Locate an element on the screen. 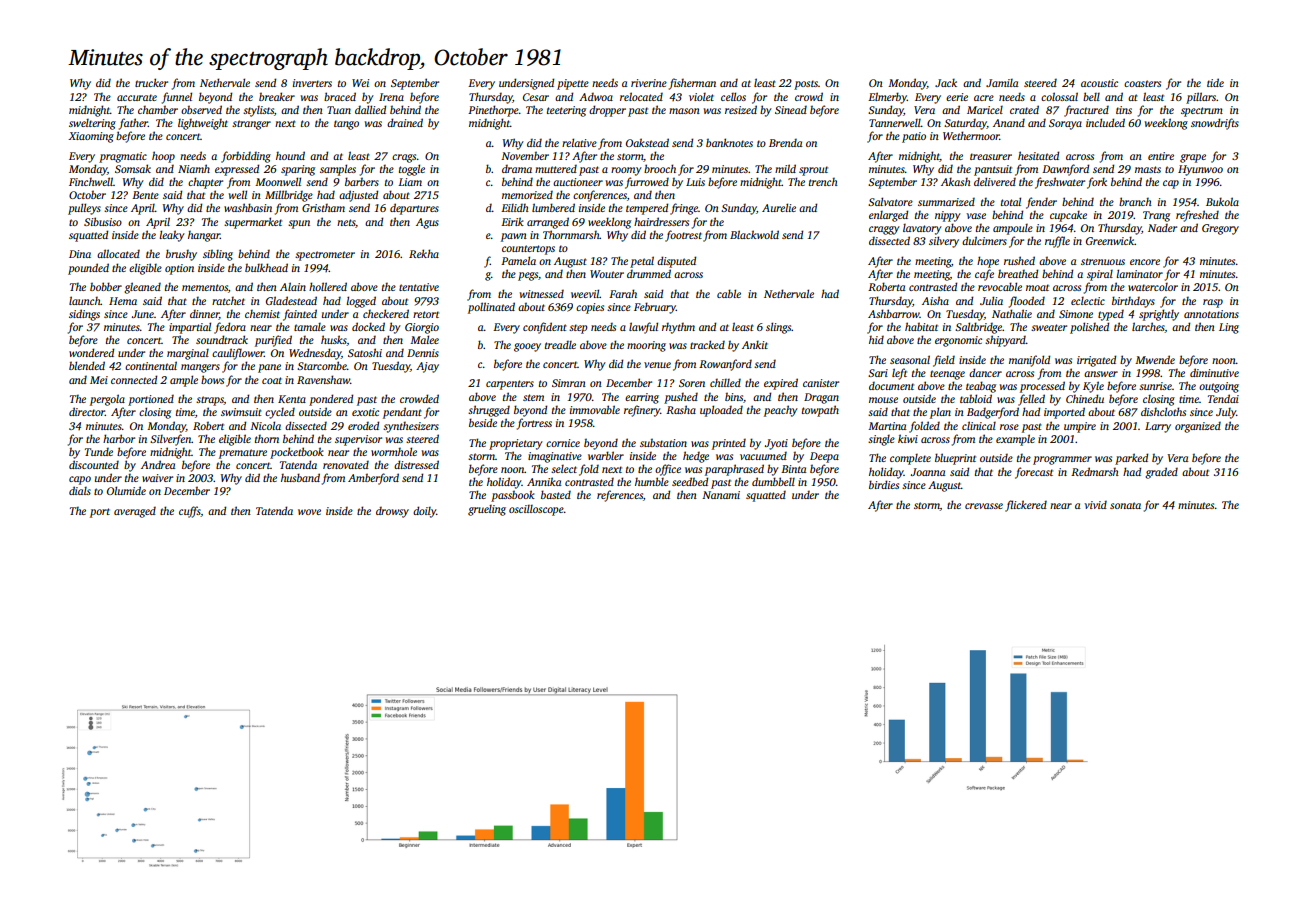 The height and width of the screenshot is (924, 1308). cuffs is located at coordinates (190, 512).
